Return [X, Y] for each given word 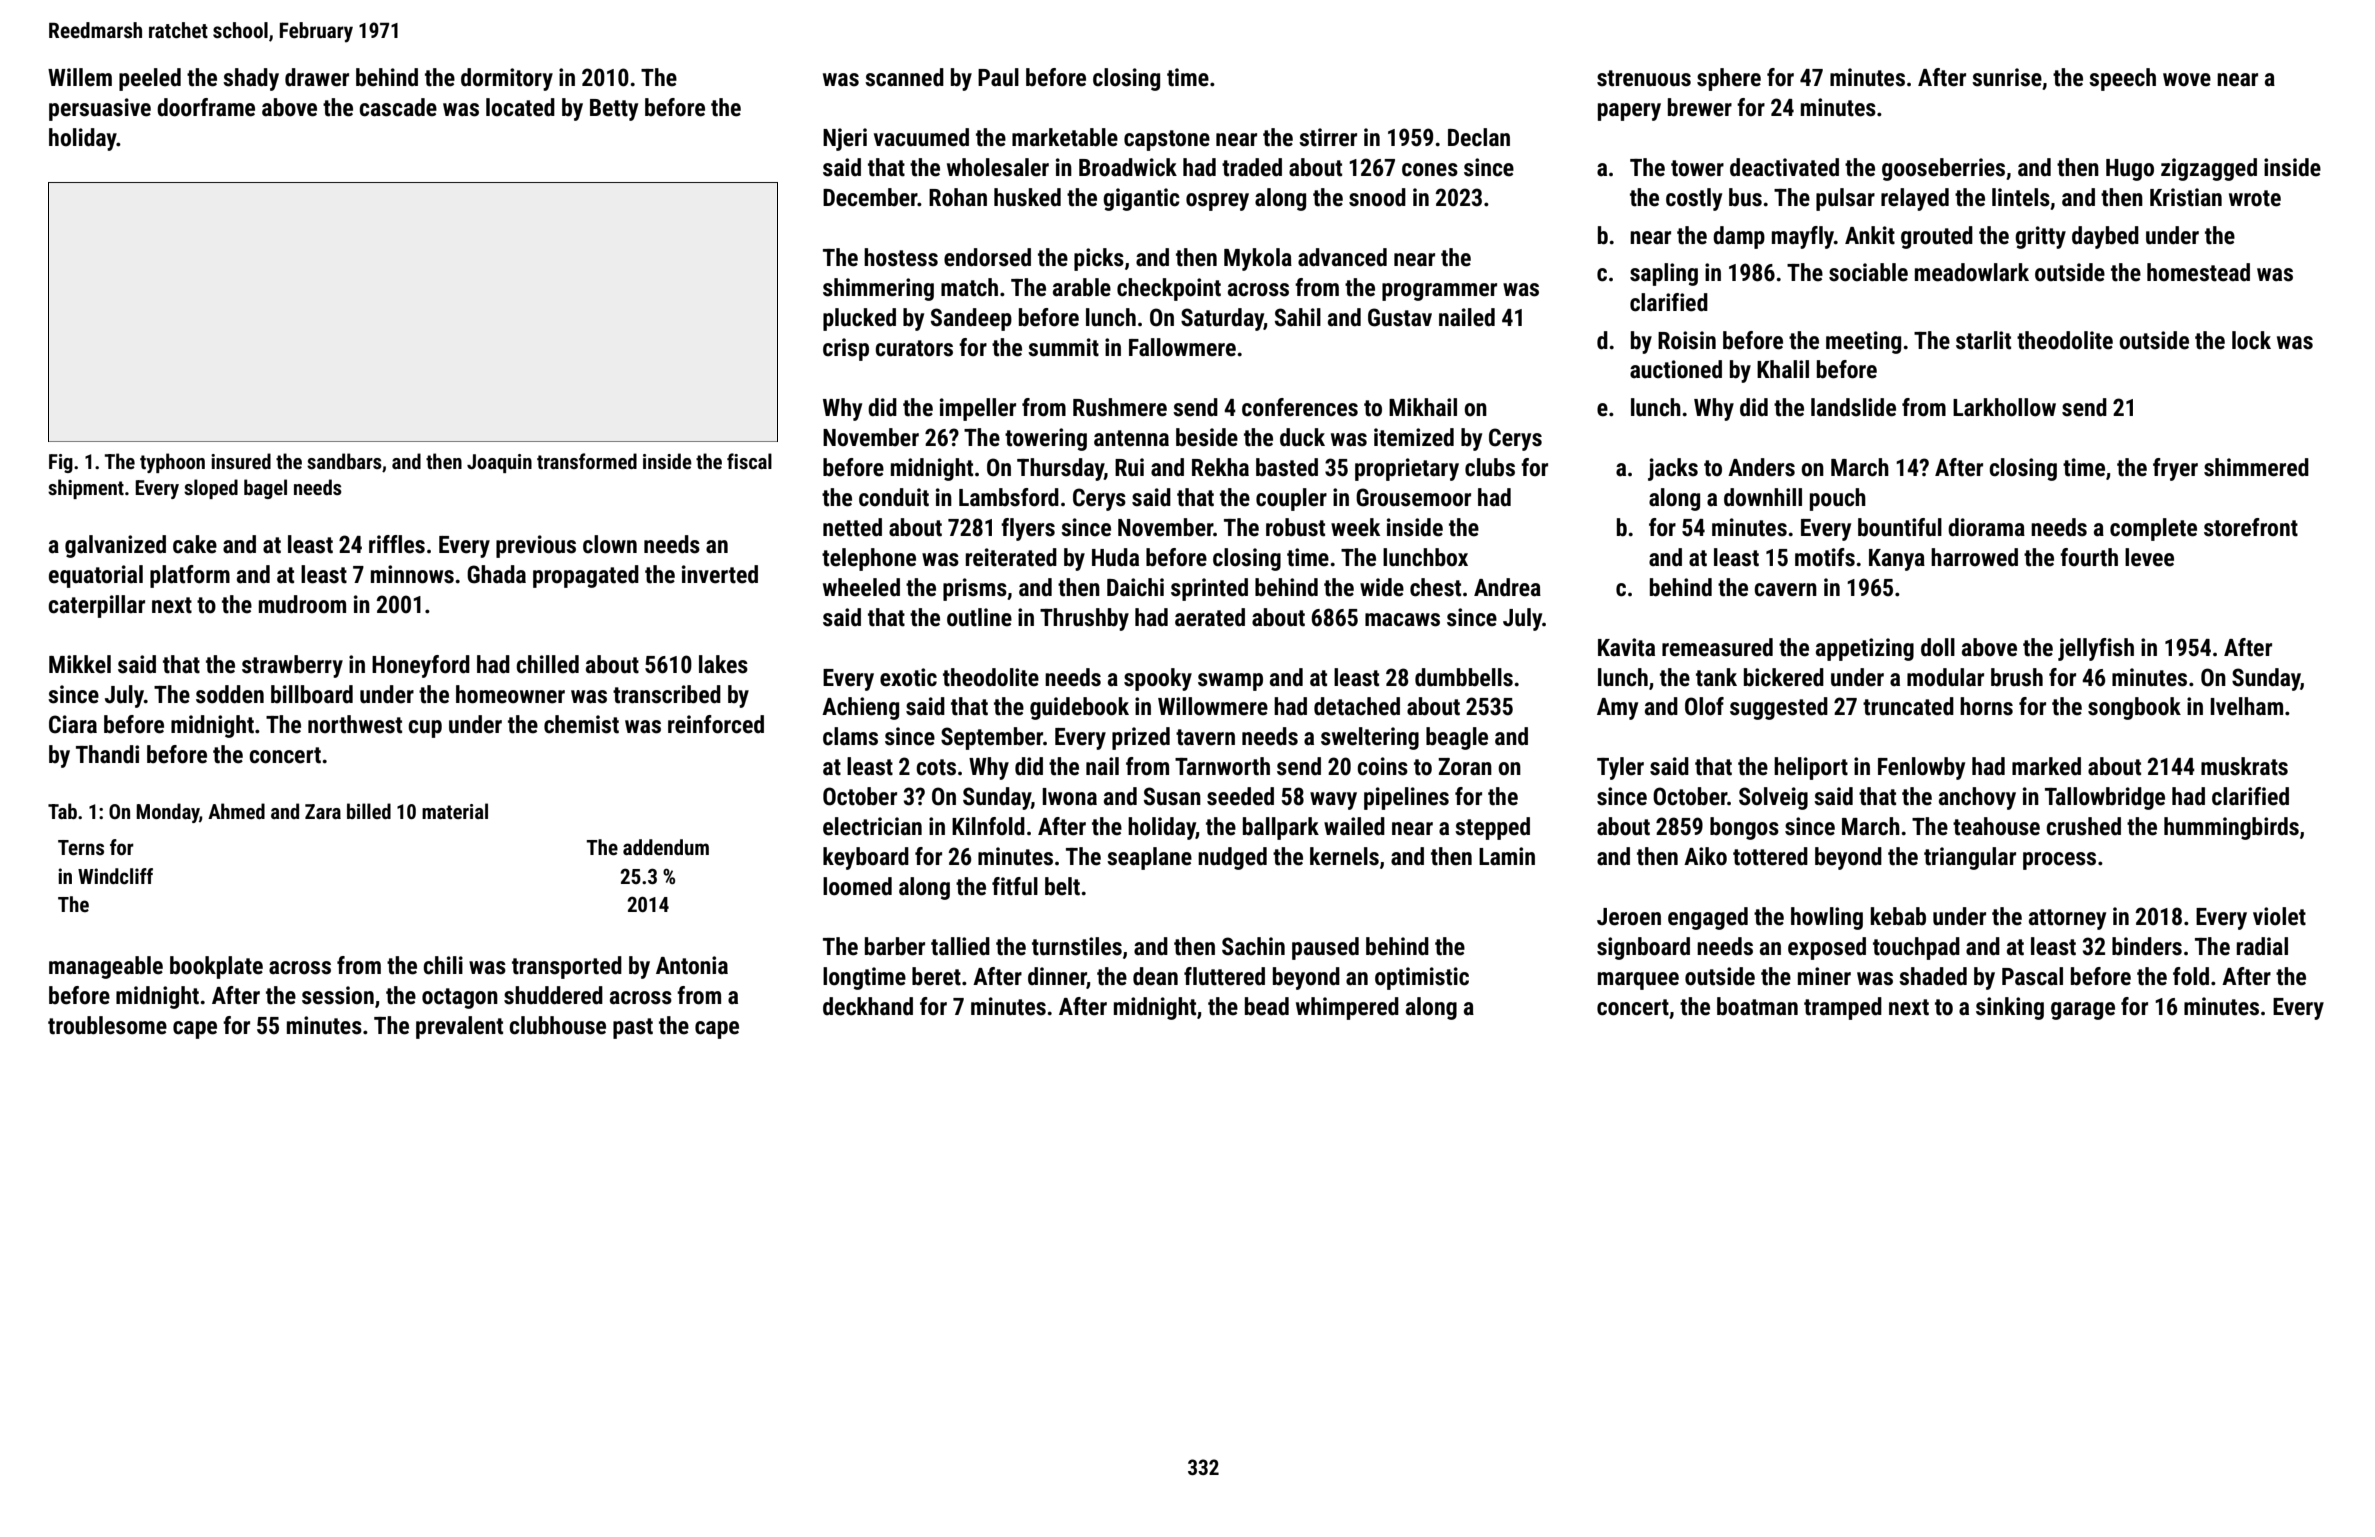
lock [2251, 340]
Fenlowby [1921, 768]
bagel [265, 489]
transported [567, 967]
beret [936, 976]
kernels [1344, 856]
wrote [2255, 198]
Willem [80, 77]
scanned [904, 77]
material [455, 811]
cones [1430, 170]
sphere [1729, 79]
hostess [901, 257]
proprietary [1407, 469]
